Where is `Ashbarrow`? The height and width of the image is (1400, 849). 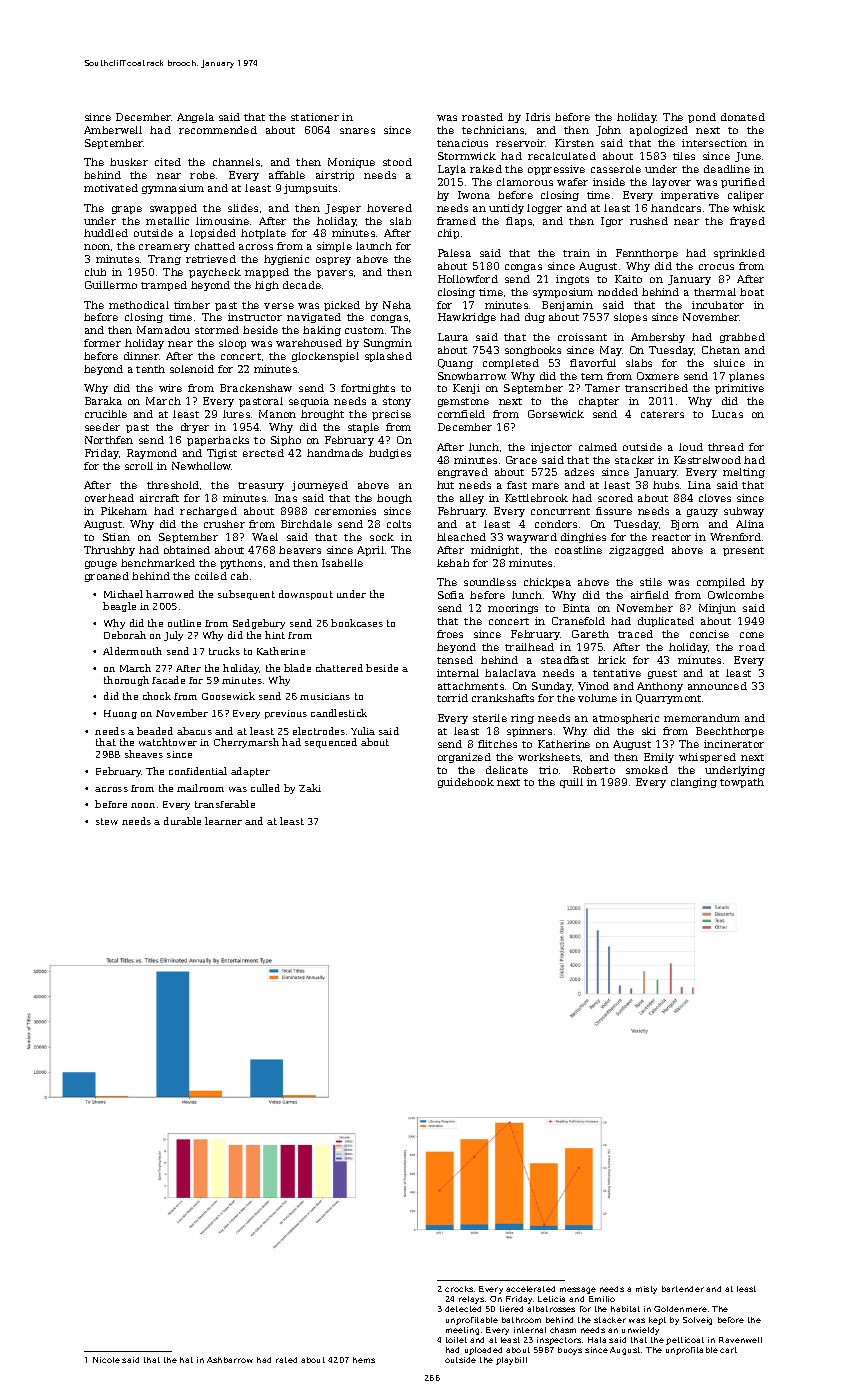
Ashbarrow is located at coordinates (230, 1360).
